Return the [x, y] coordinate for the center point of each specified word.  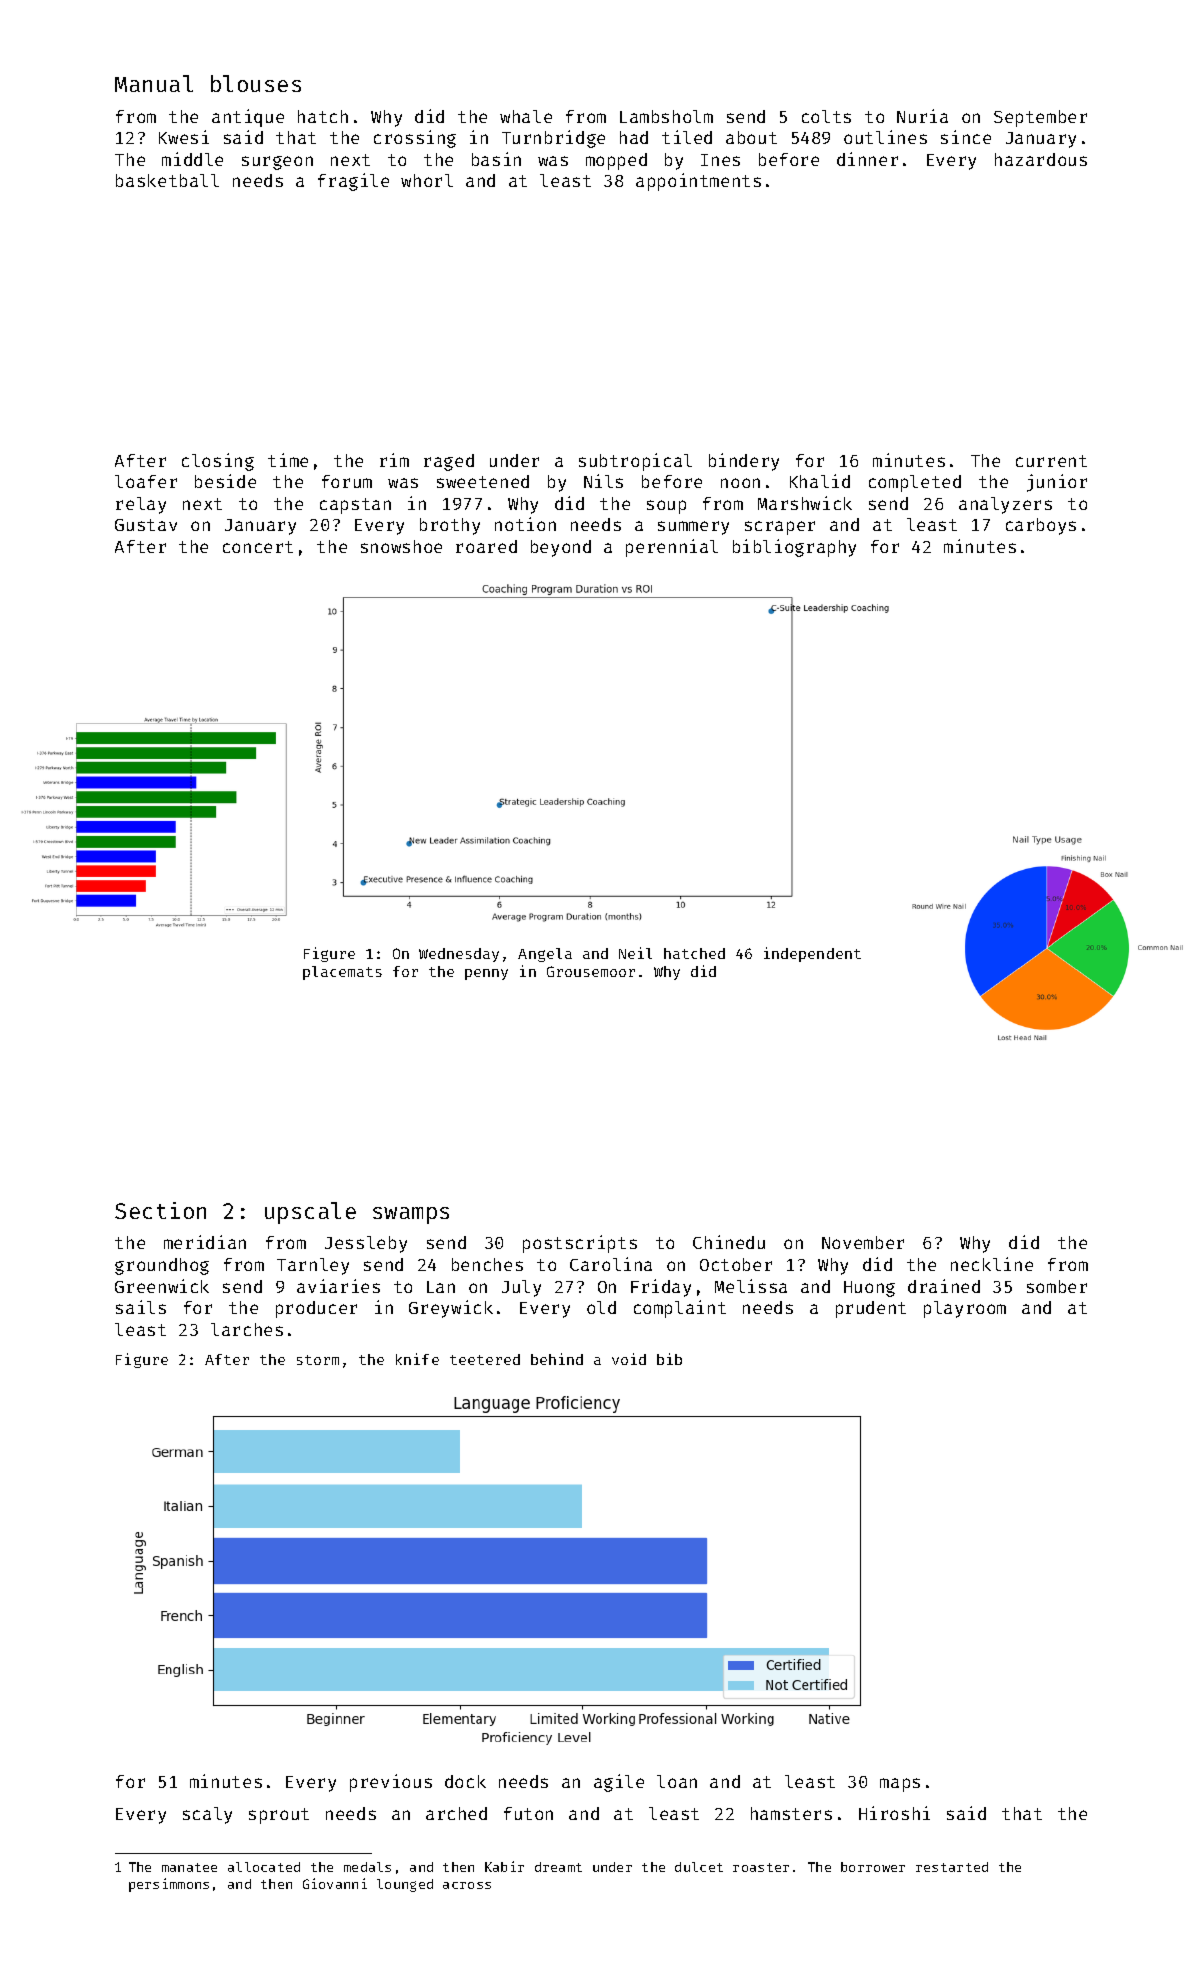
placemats [342, 973]
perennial [672, 548]
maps [900, 1785]
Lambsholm [666, 116]
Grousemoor [591, 971]
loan [677, 1781]
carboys [1041, 526]
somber [1057, 1286]
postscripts [580, 1244]
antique [248, 118]
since [966, 137]
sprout [279, 1816]
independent [812, 954]
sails [141, 1307]
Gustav [146, 525]
